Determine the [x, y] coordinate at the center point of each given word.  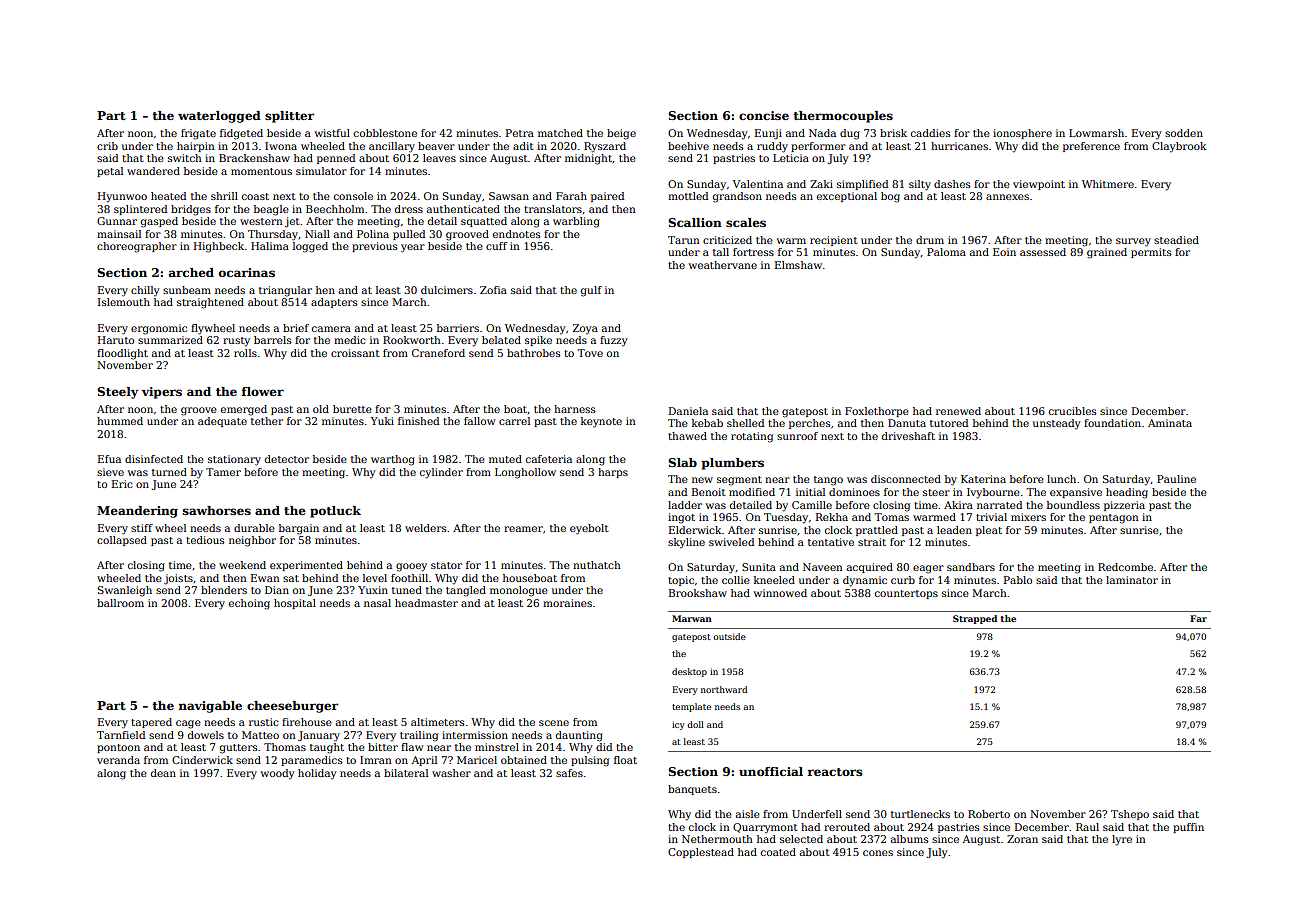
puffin [1188, 828]
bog [890, 197]
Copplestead [701, 853]
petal [110, 172]
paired [607, 197]
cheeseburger [292, 707]
